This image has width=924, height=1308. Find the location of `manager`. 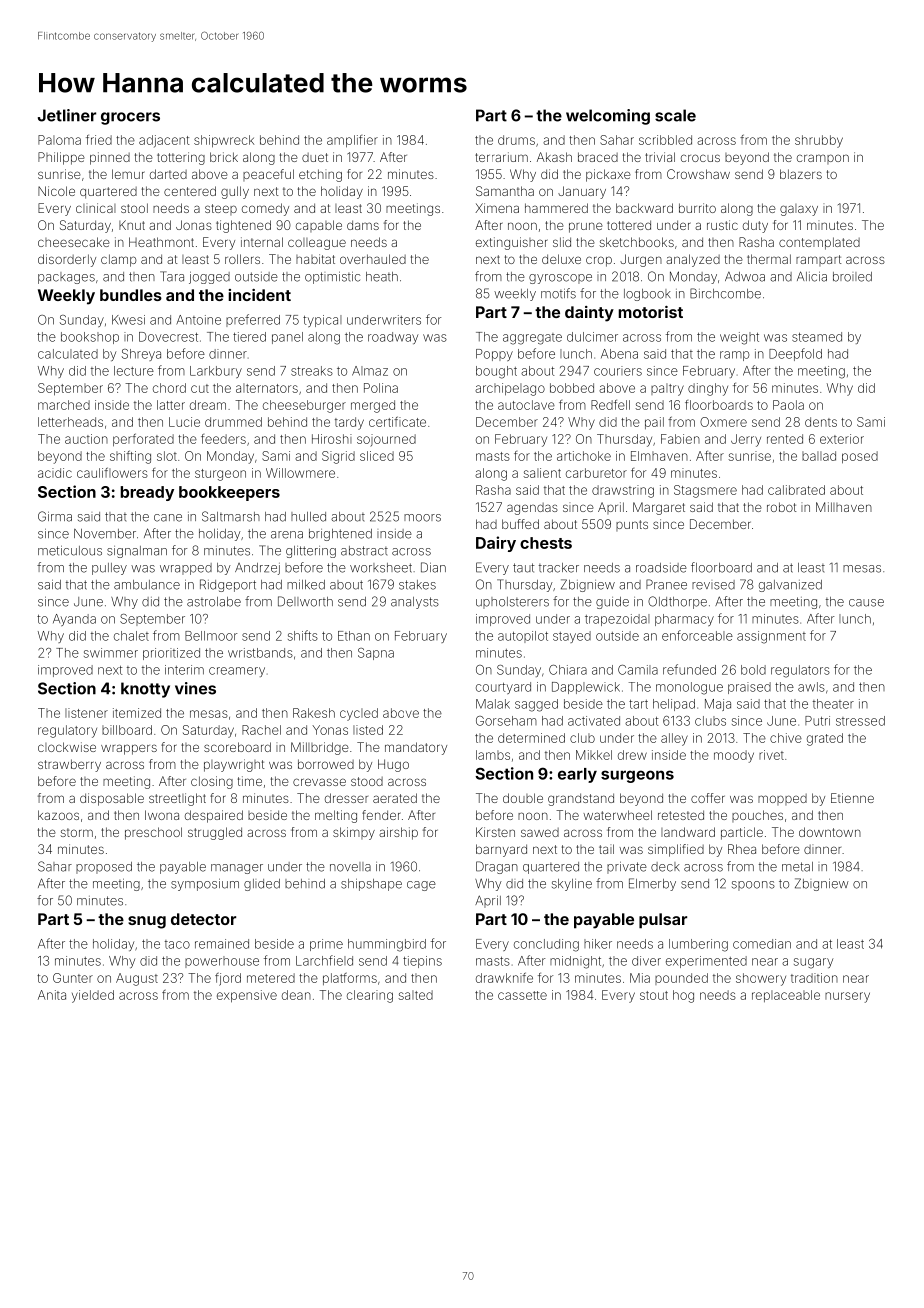

manager is located at coordinates (237, 869).
